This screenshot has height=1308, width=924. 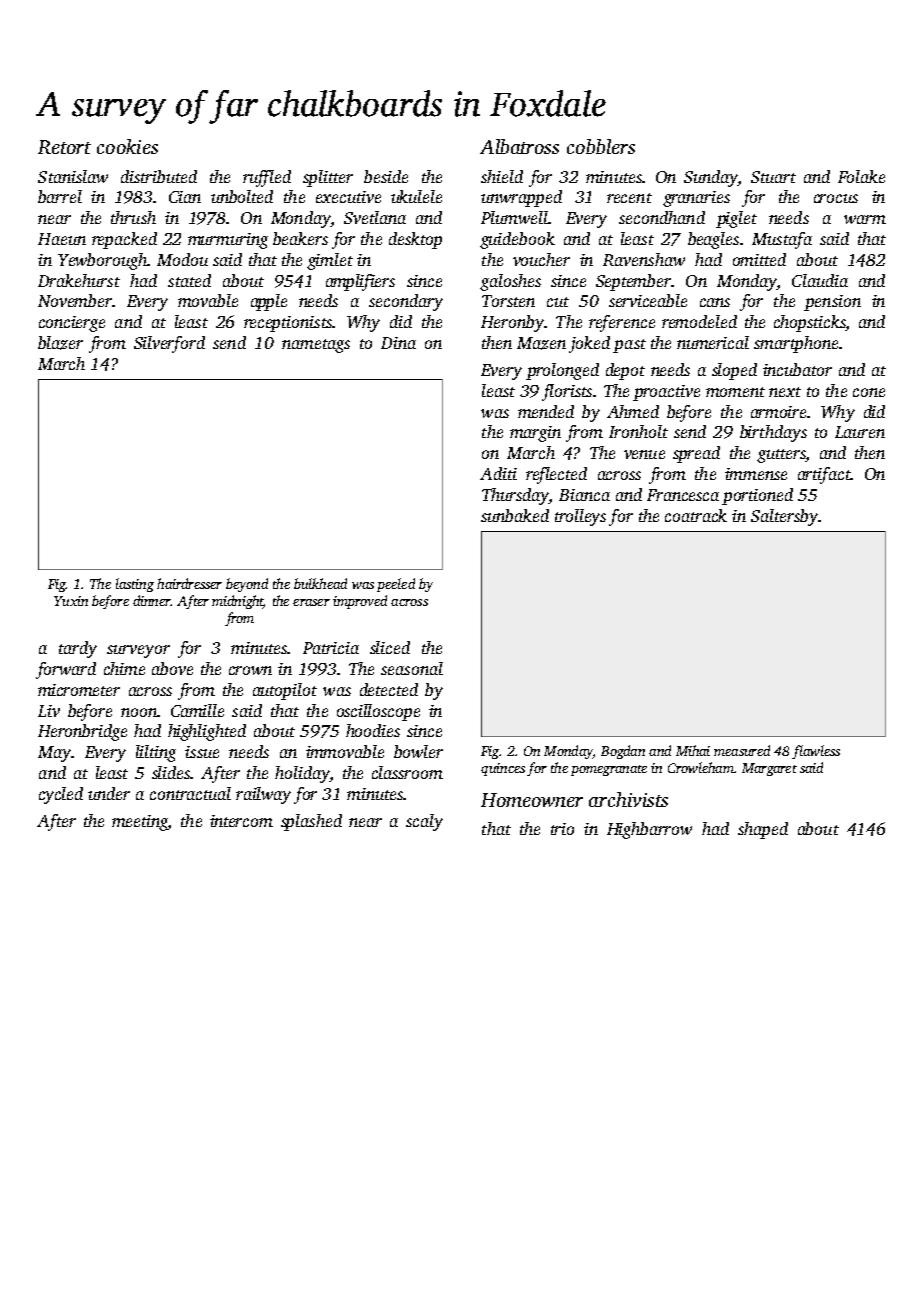 I want to click on Ironholt, so click(x=638, y=431).
